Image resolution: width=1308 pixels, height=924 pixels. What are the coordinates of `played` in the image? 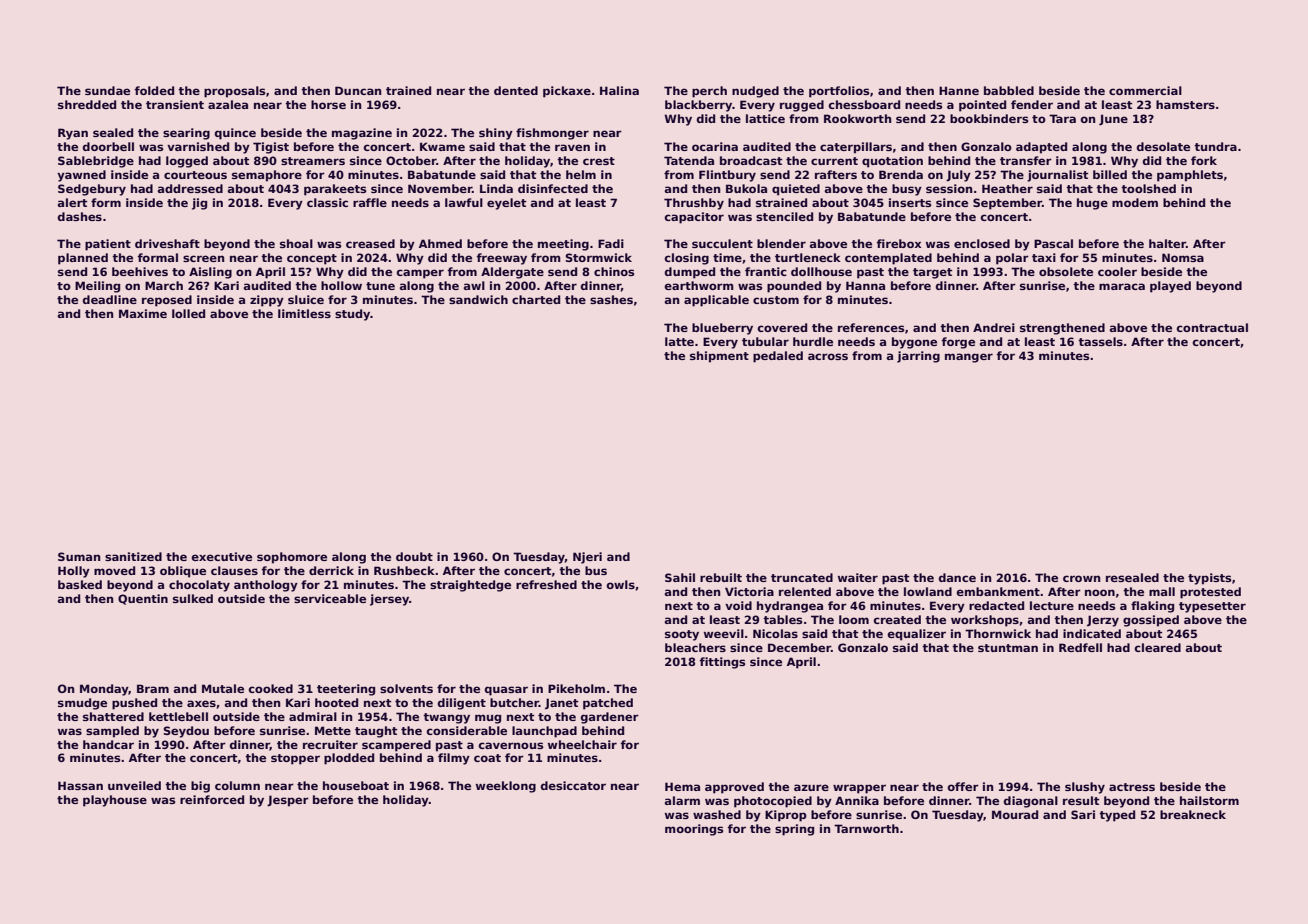 It's located at (1170, 287).
